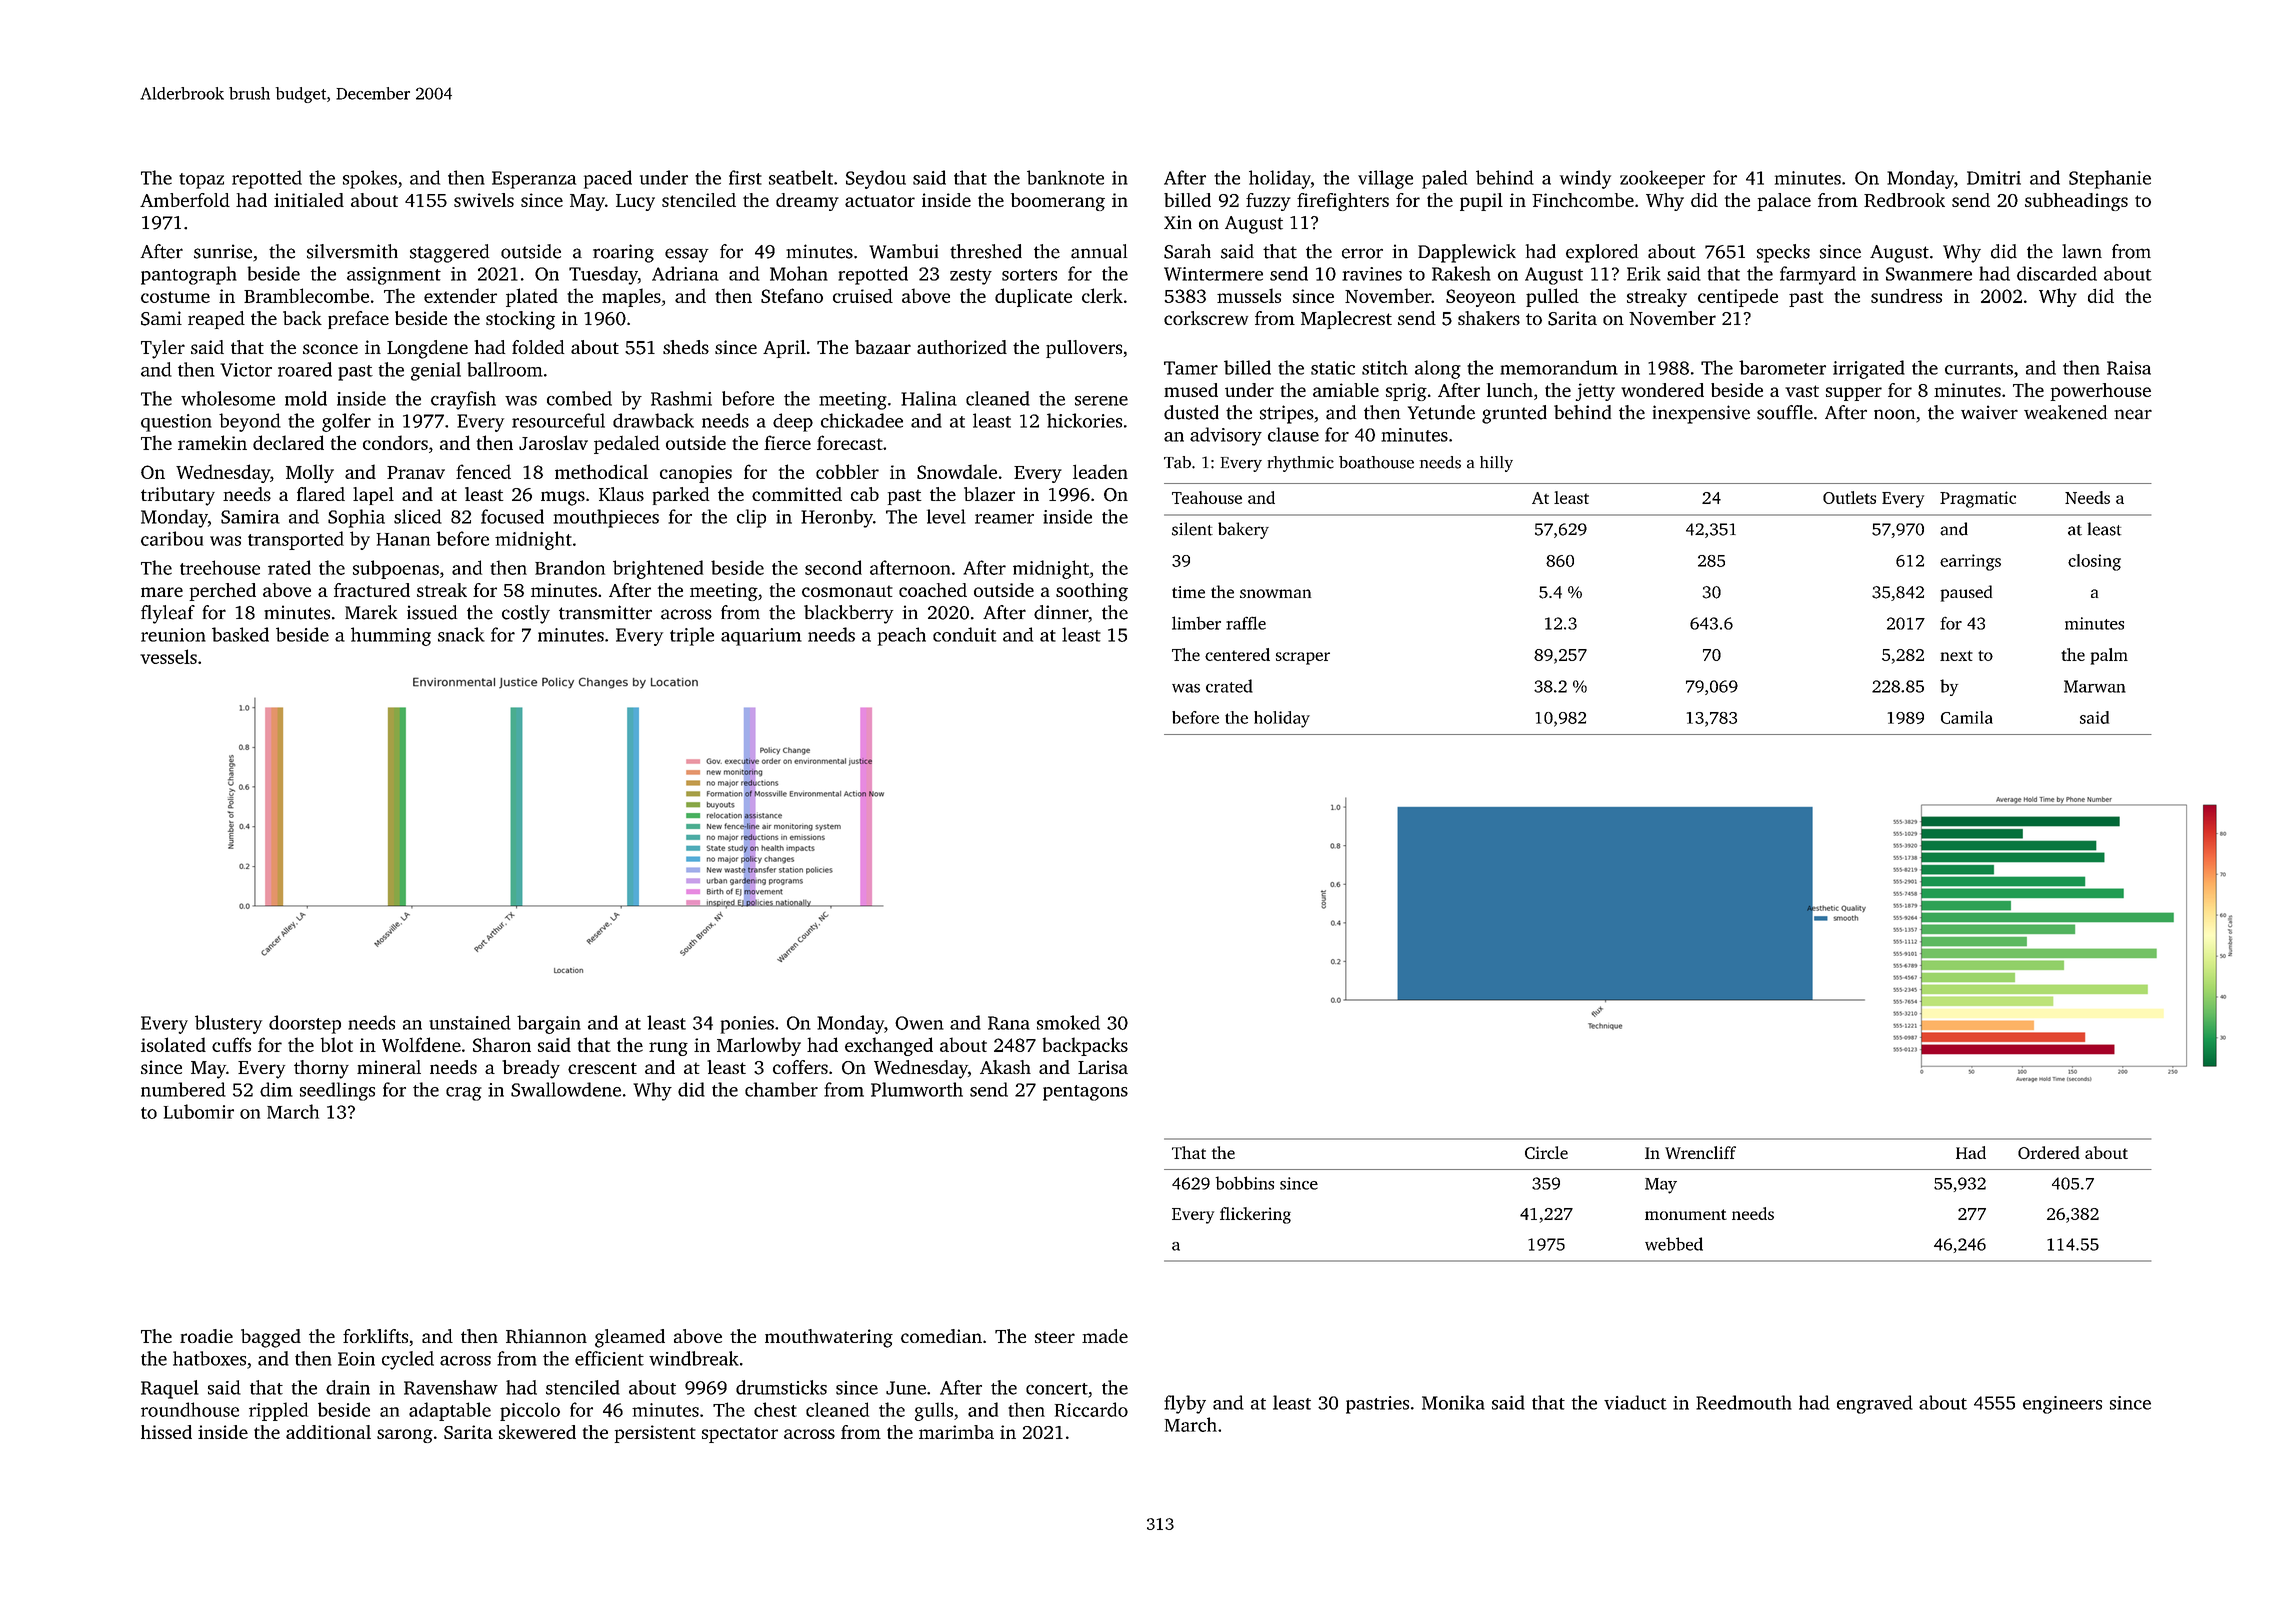 The width and height of the screenshot is (2292, 1620). What do you see at coordinates (1929, 274) in the screenshot?
I see `Swanmere` at bounding box center [1929, 274].
